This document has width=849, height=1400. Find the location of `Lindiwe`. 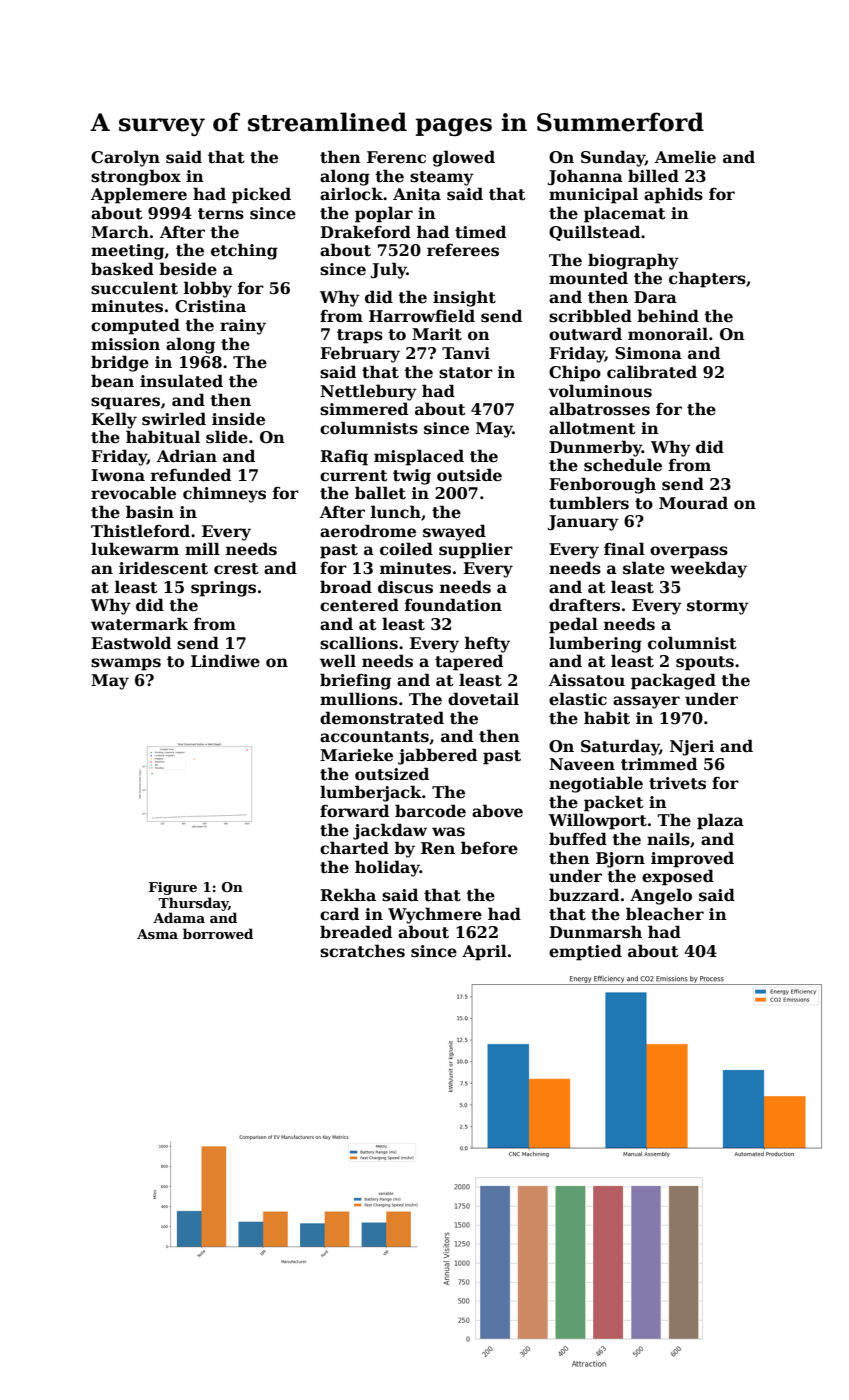

Lindiwe is located at coordinates (225, 661).
